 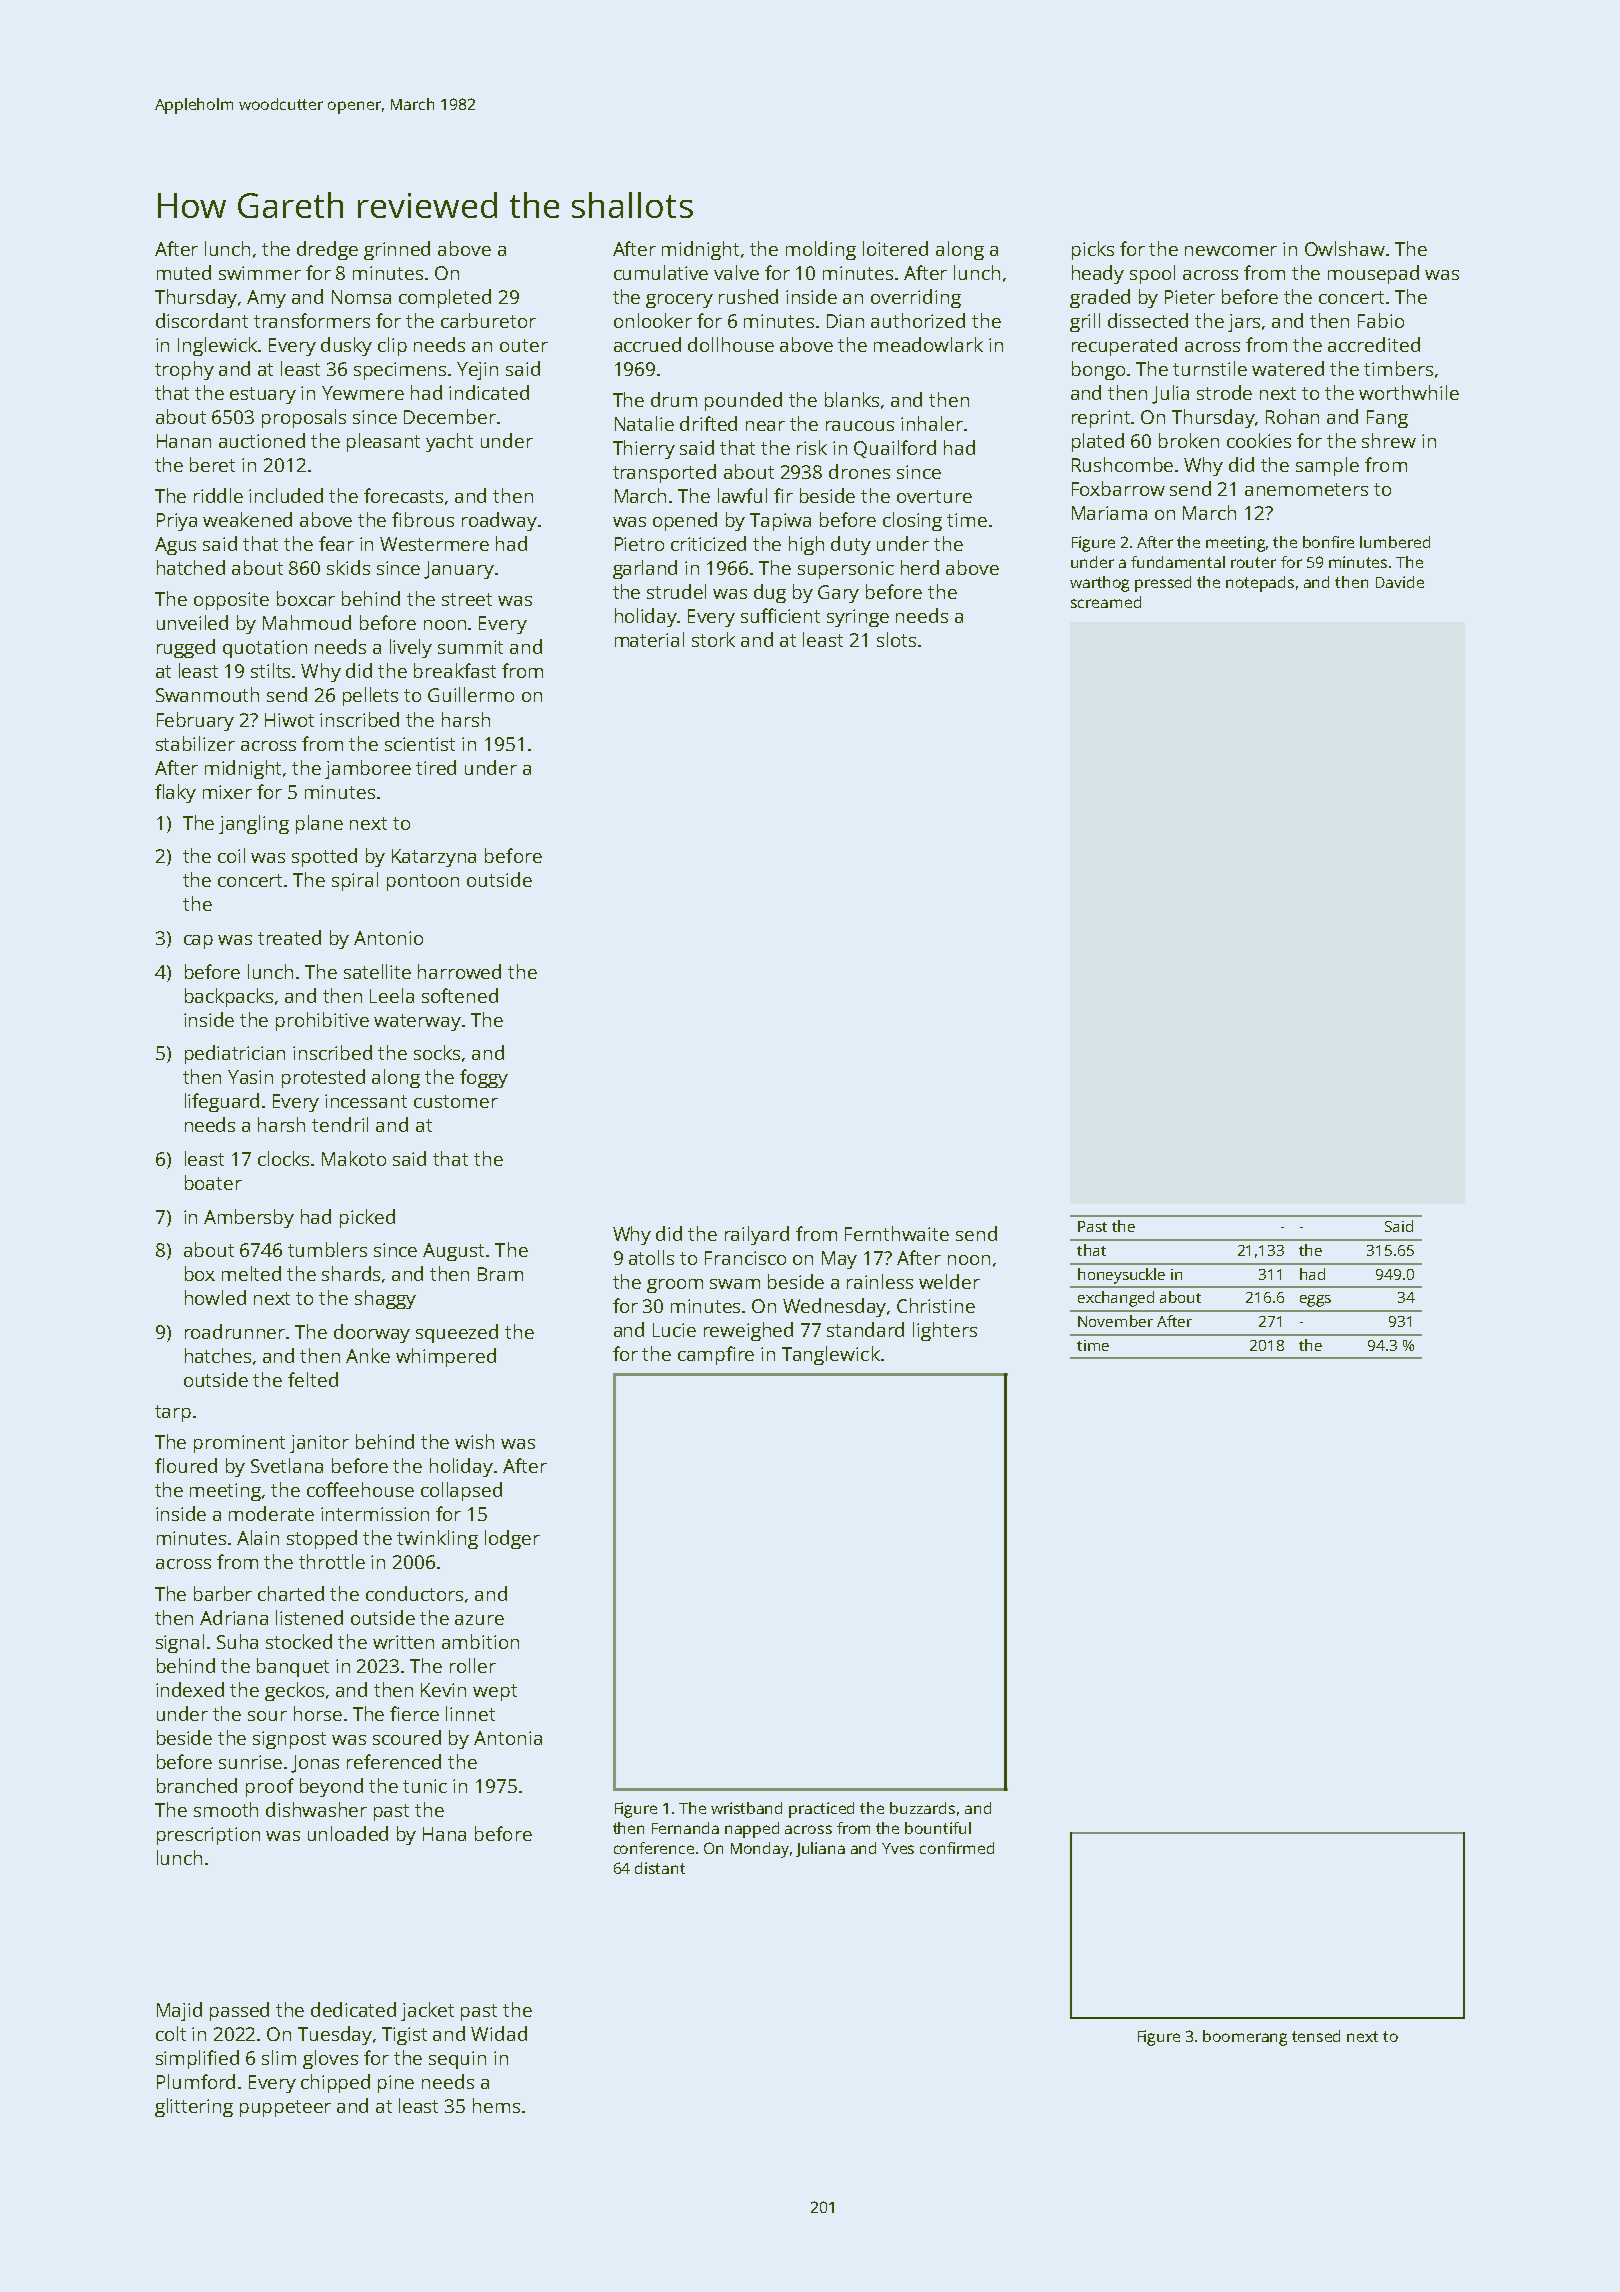 What do you see at coordinates (1115, 1321) in the screenshot?
I see `November` at bounding box center [1115, 1321].
